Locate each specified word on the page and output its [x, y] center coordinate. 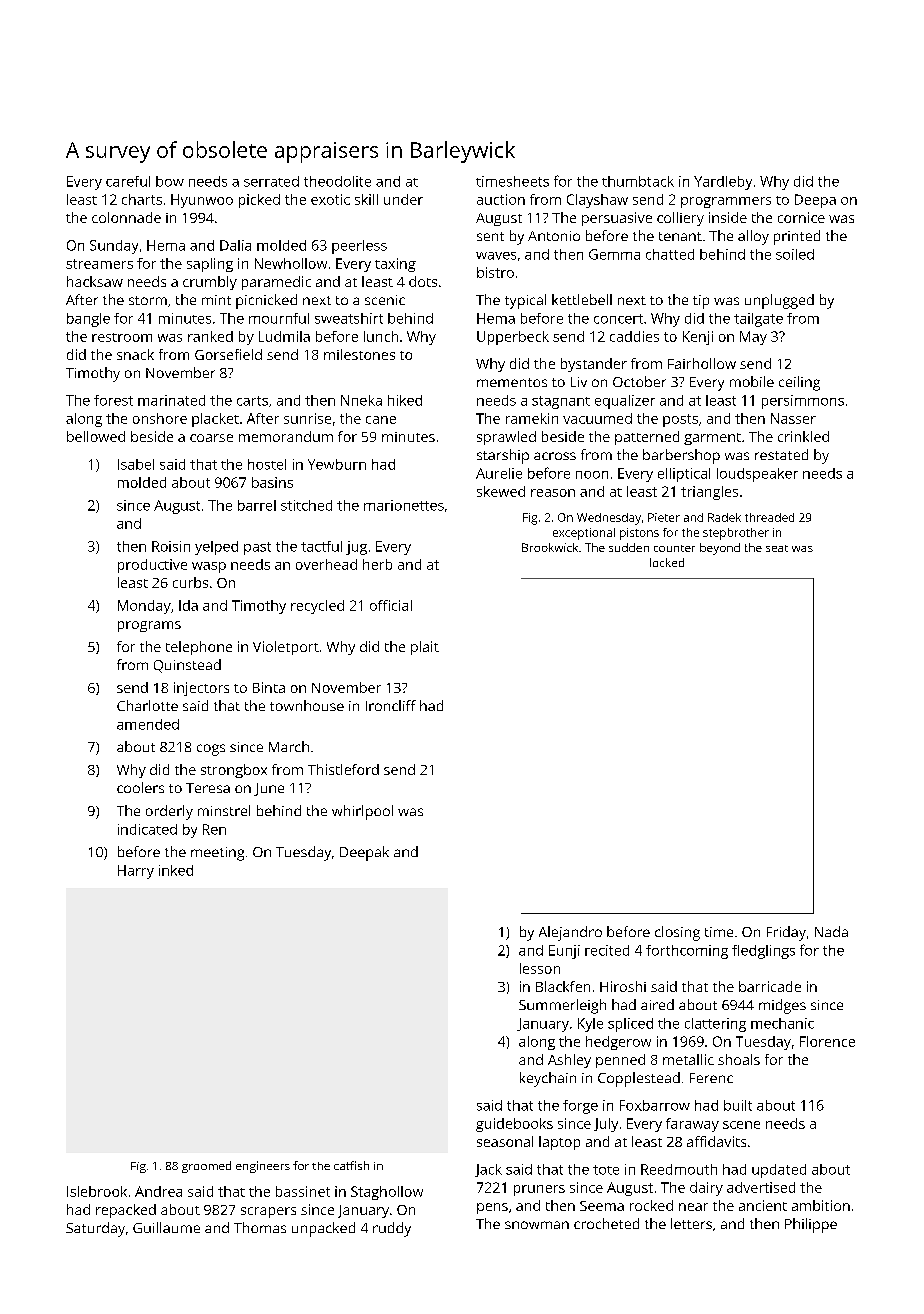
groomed [206, 1167]
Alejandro [570, 933]
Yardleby [723, 183]
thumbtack [638, 181]
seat [777, 548]
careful [128, 181]
